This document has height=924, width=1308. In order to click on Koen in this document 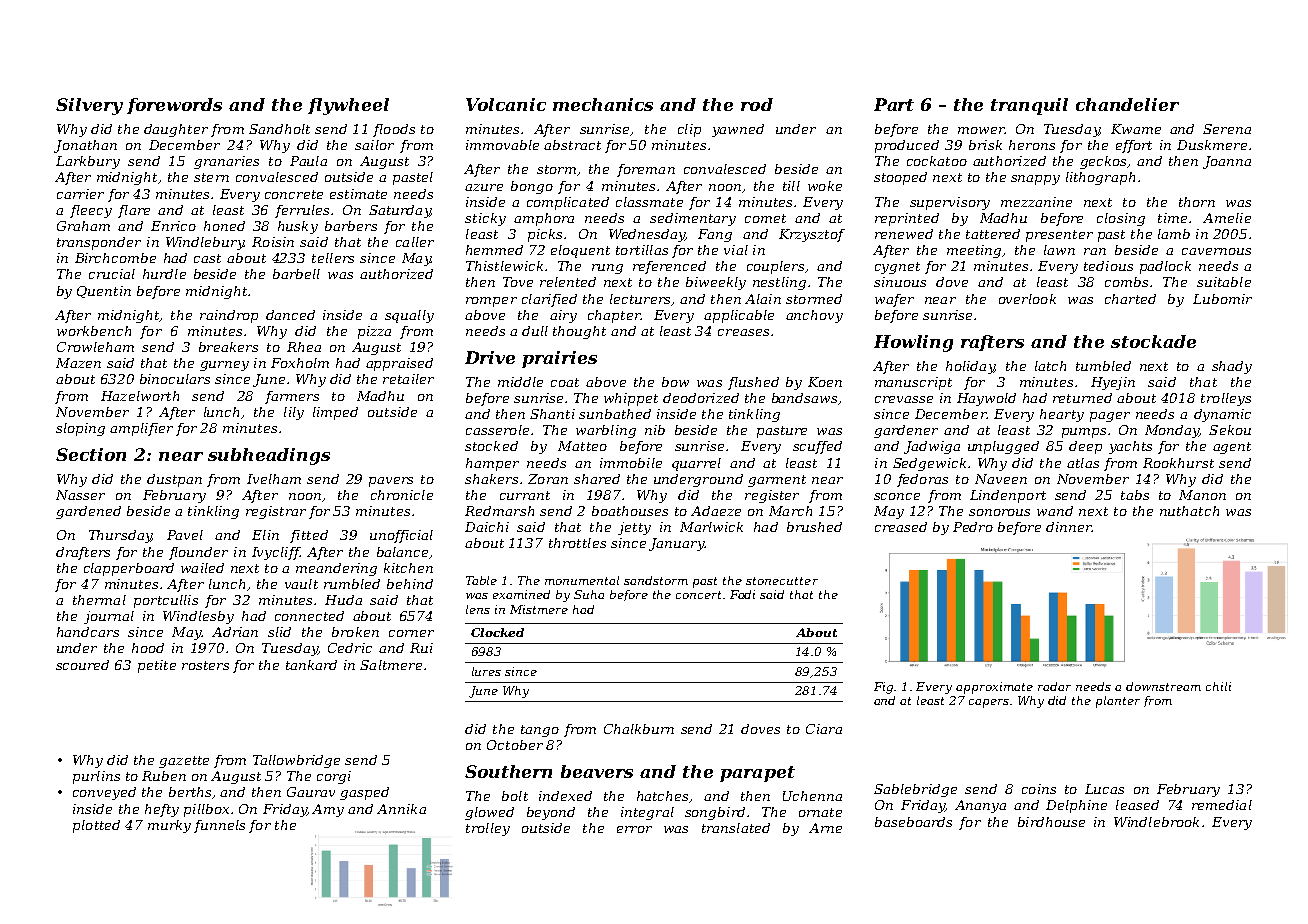, I will do `click(825, 382)`.
